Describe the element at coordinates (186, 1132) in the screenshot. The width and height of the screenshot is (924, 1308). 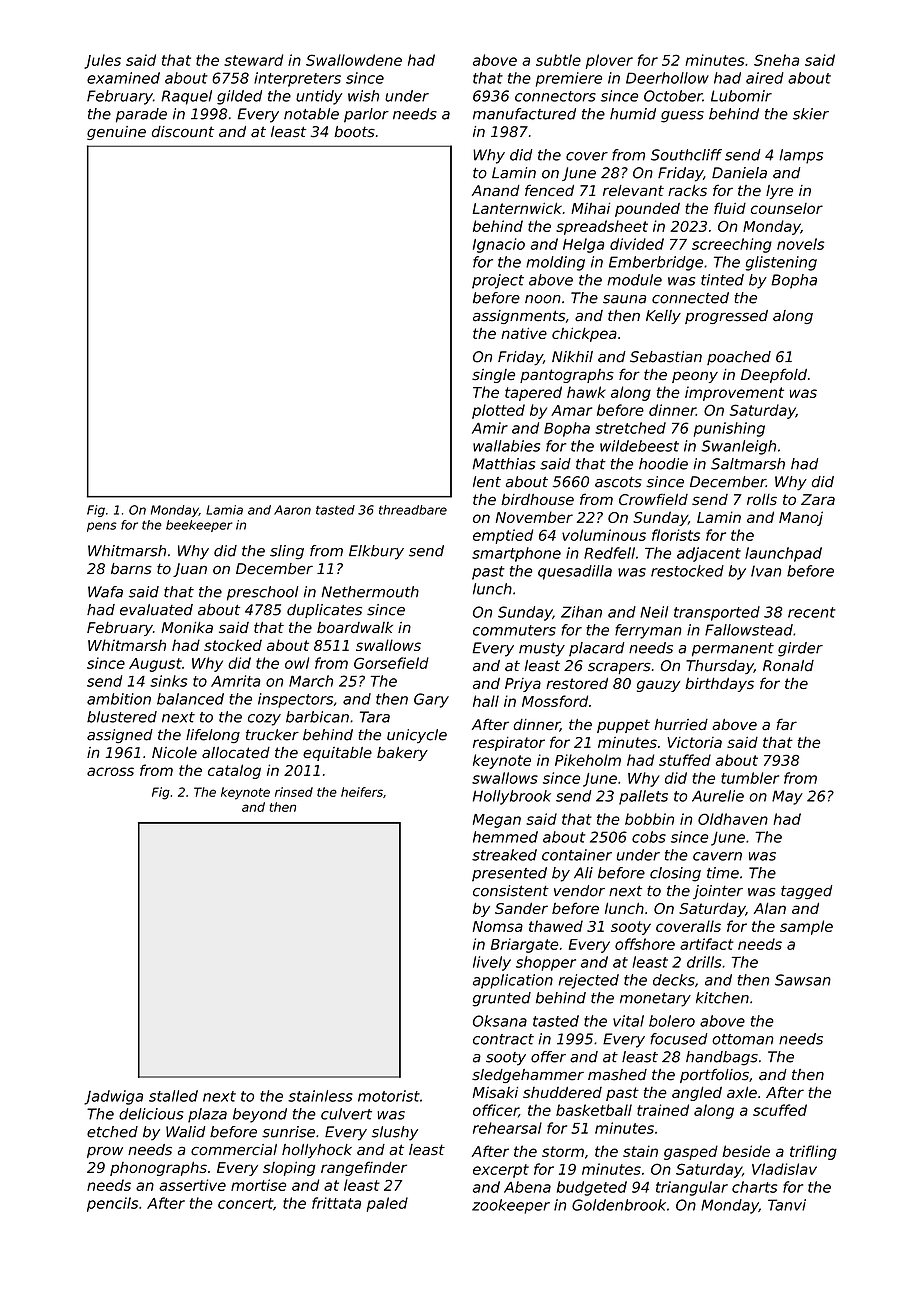
I see `Walid` at that location.
